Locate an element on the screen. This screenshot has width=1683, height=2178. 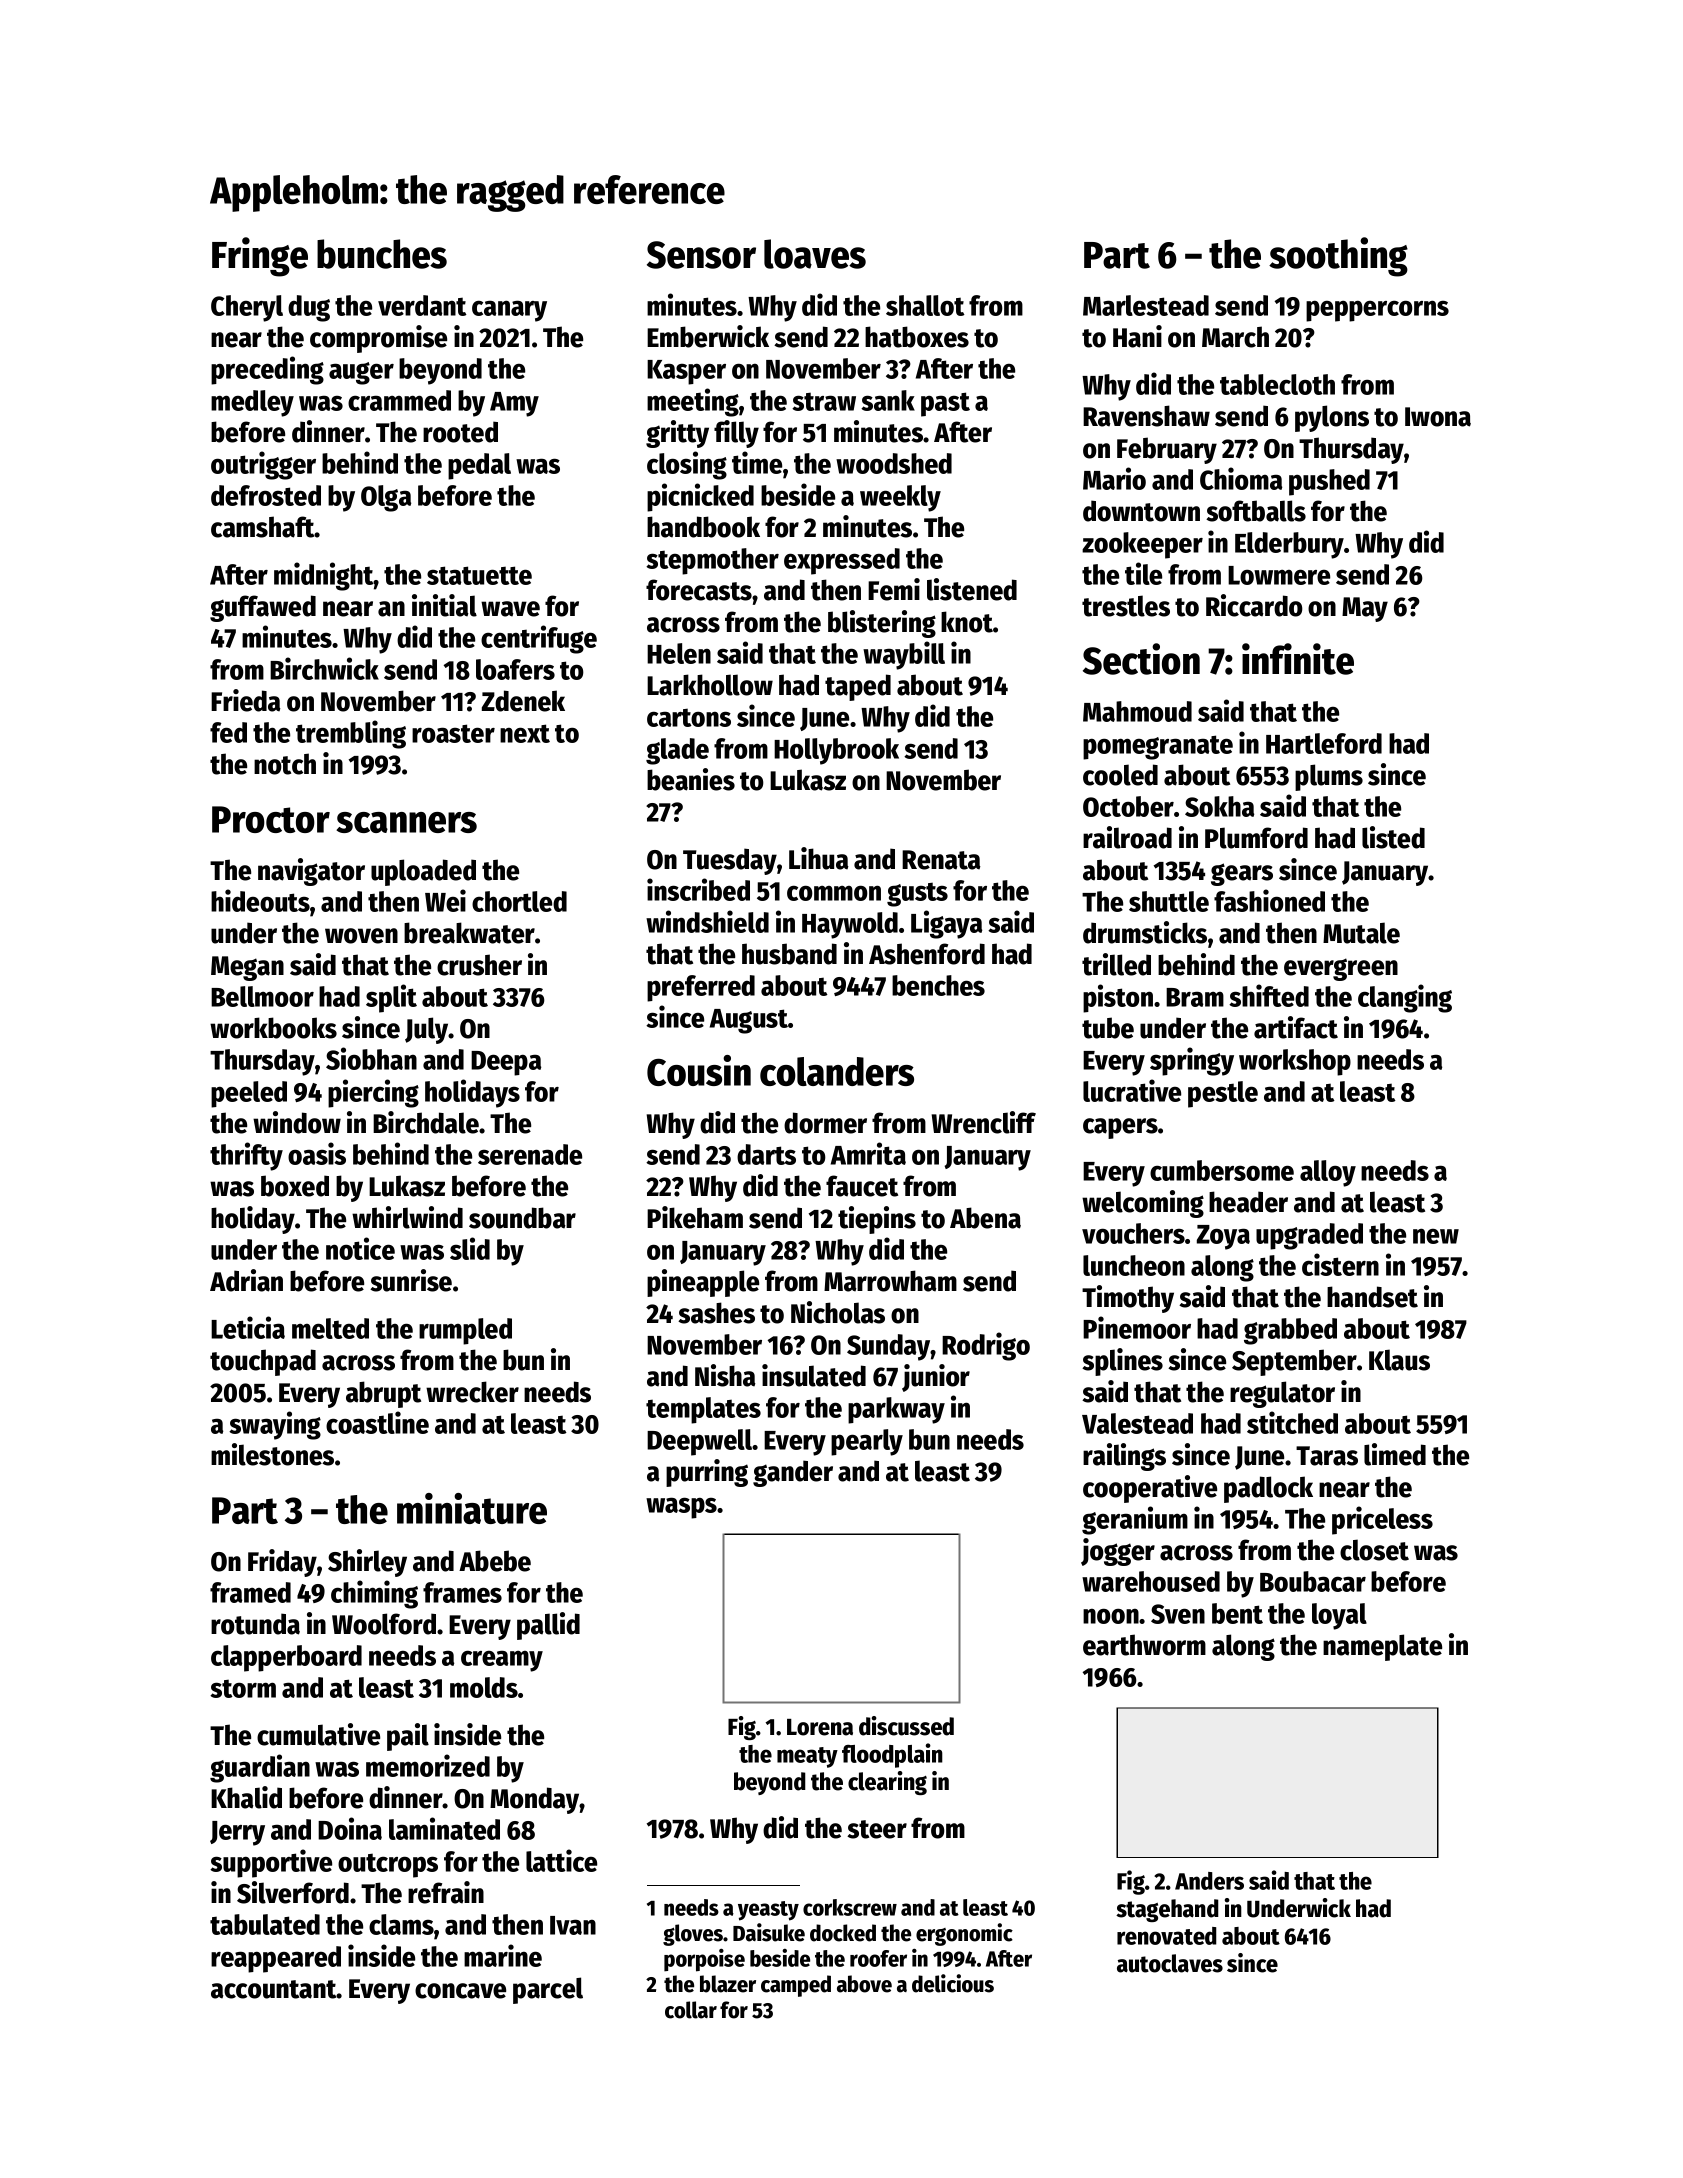
alloy is located at coordinates (1328, 1173).
